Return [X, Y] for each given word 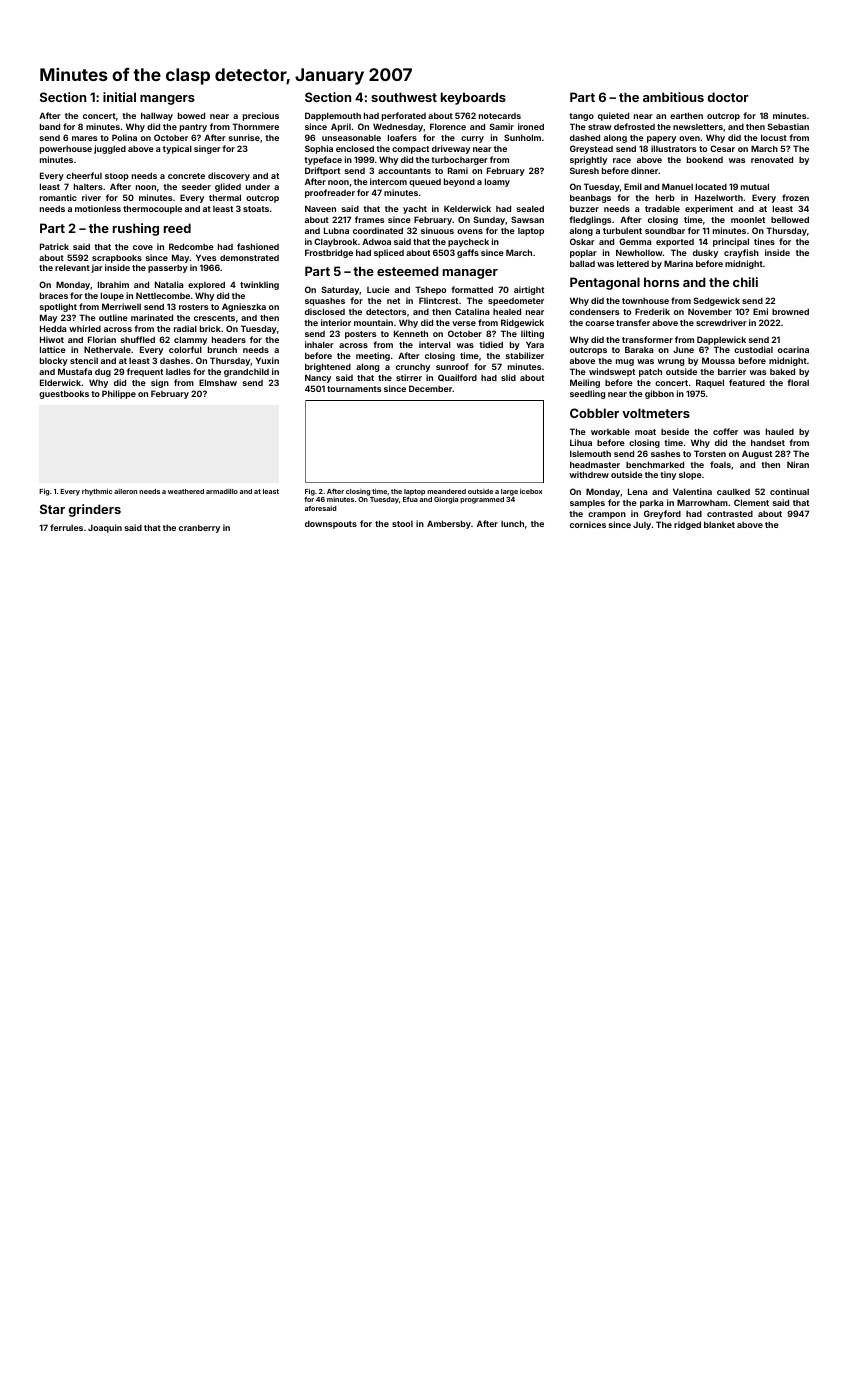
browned [790, 311]
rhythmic [97, 492]
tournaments [354, 389]
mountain [373, 322]
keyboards [473, 98]
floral [798, 382]
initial [119, 97]
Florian [102, 339]
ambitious [673, 97]
